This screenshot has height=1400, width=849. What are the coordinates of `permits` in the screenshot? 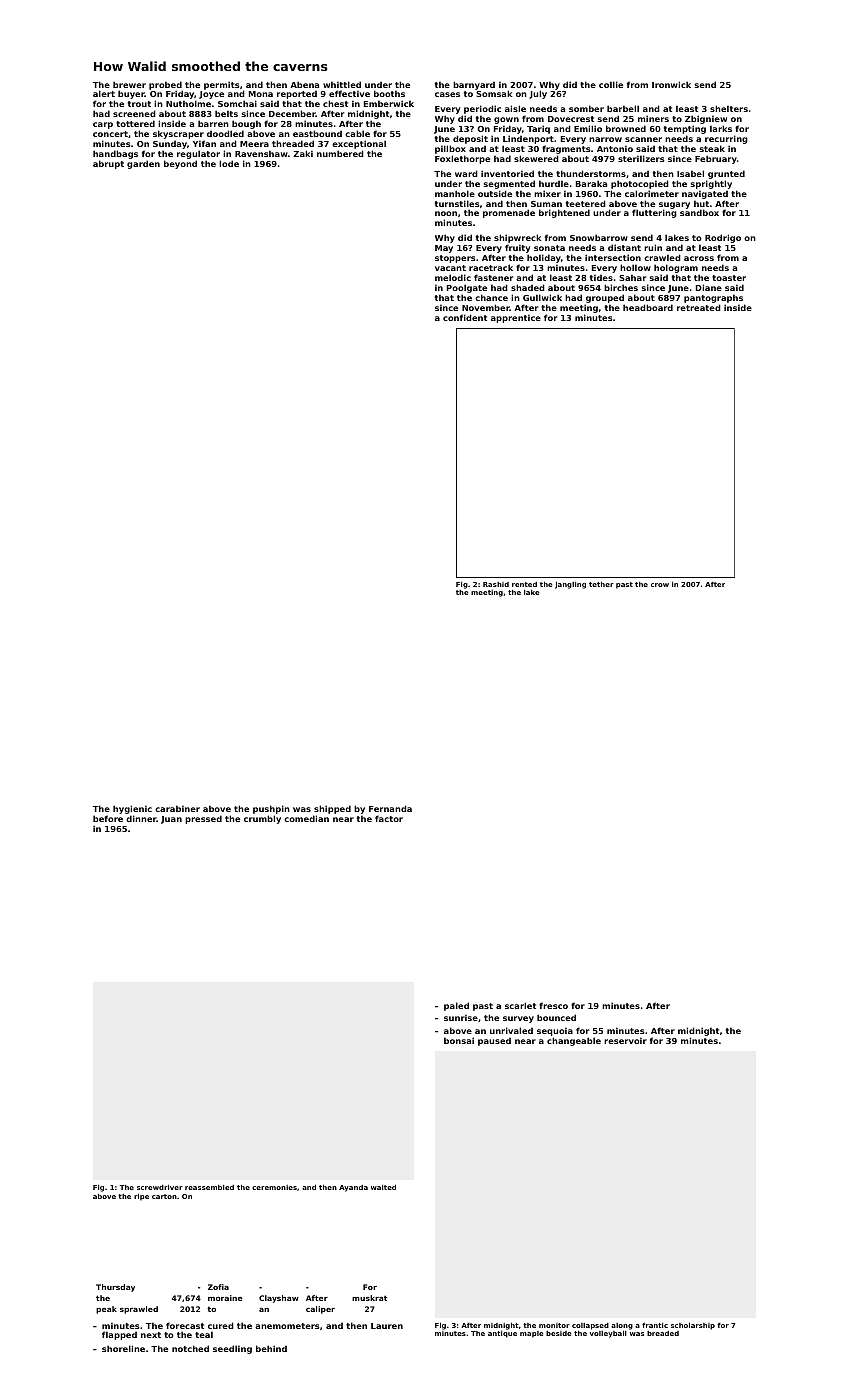 It's located at (222, 85).
